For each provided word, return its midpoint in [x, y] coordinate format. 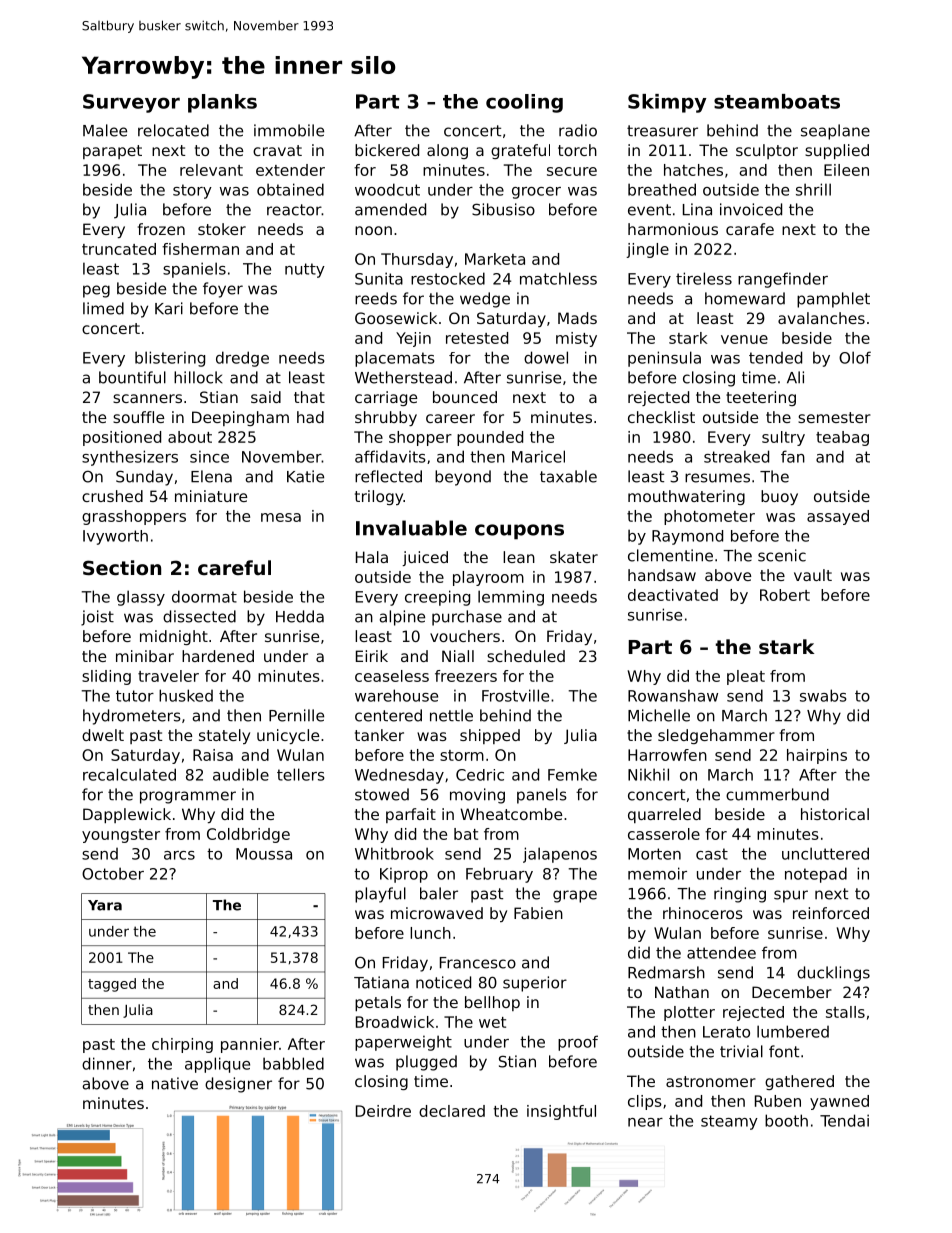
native [175, 1083]
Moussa [264, 854]
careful [234, 567]
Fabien [538, 913]
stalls [845, 1012]
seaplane [835, 132]
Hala [372, 557]
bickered [387, 150]
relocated [173, 130]
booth [786, 1120]
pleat [746, 677]
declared [452, 1111]
